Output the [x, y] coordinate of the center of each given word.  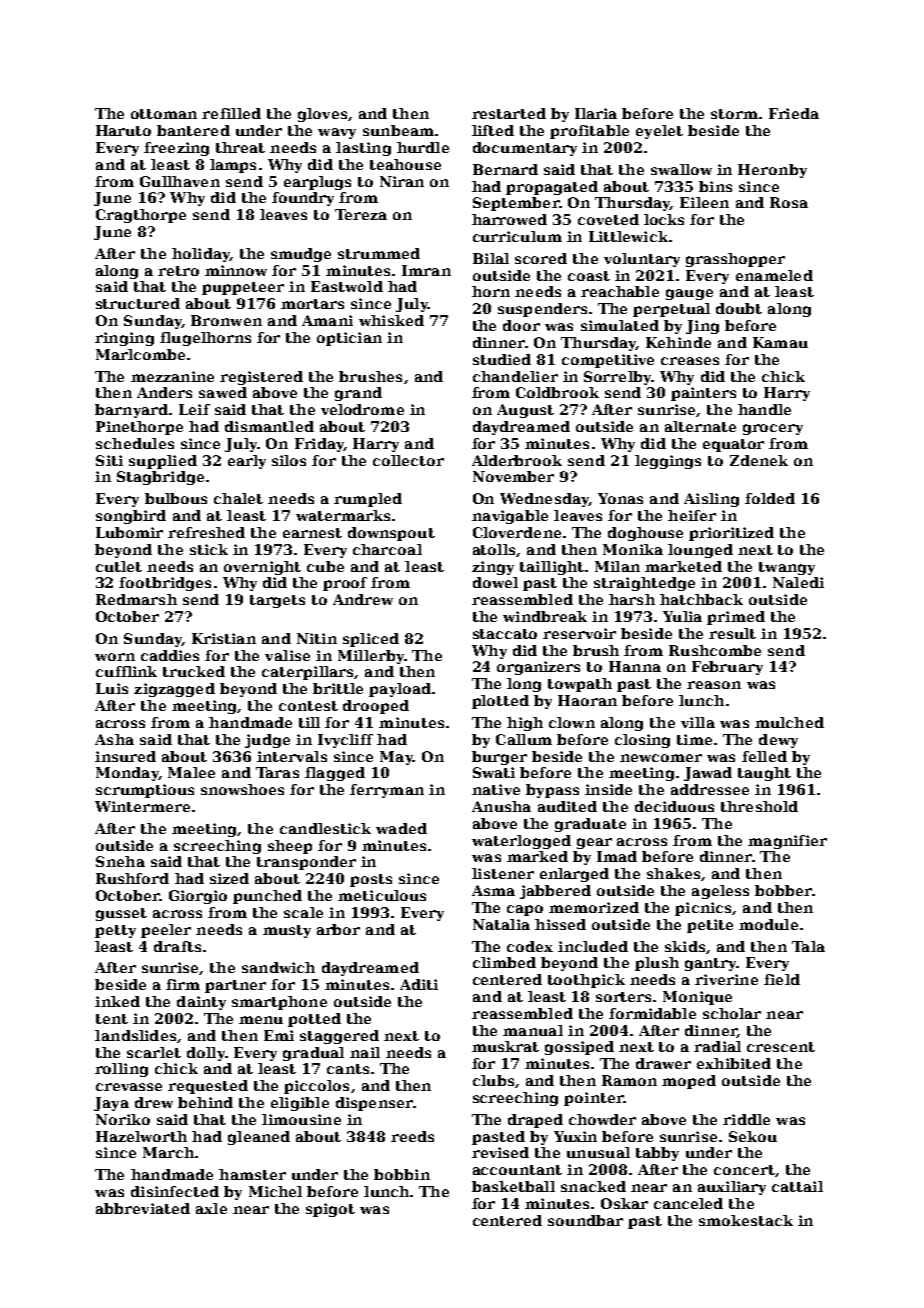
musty [287, 931]
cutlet [119, 566]
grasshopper [735, 260]
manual [533, 1030]
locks [664, 219]
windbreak [545, 616]
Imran [426, 270]
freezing [176, 149]
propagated [552, 188]
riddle [746, 1119]
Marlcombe [140, 354]
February [727, 668]
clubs [493, 1080]
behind [205, 1102]
